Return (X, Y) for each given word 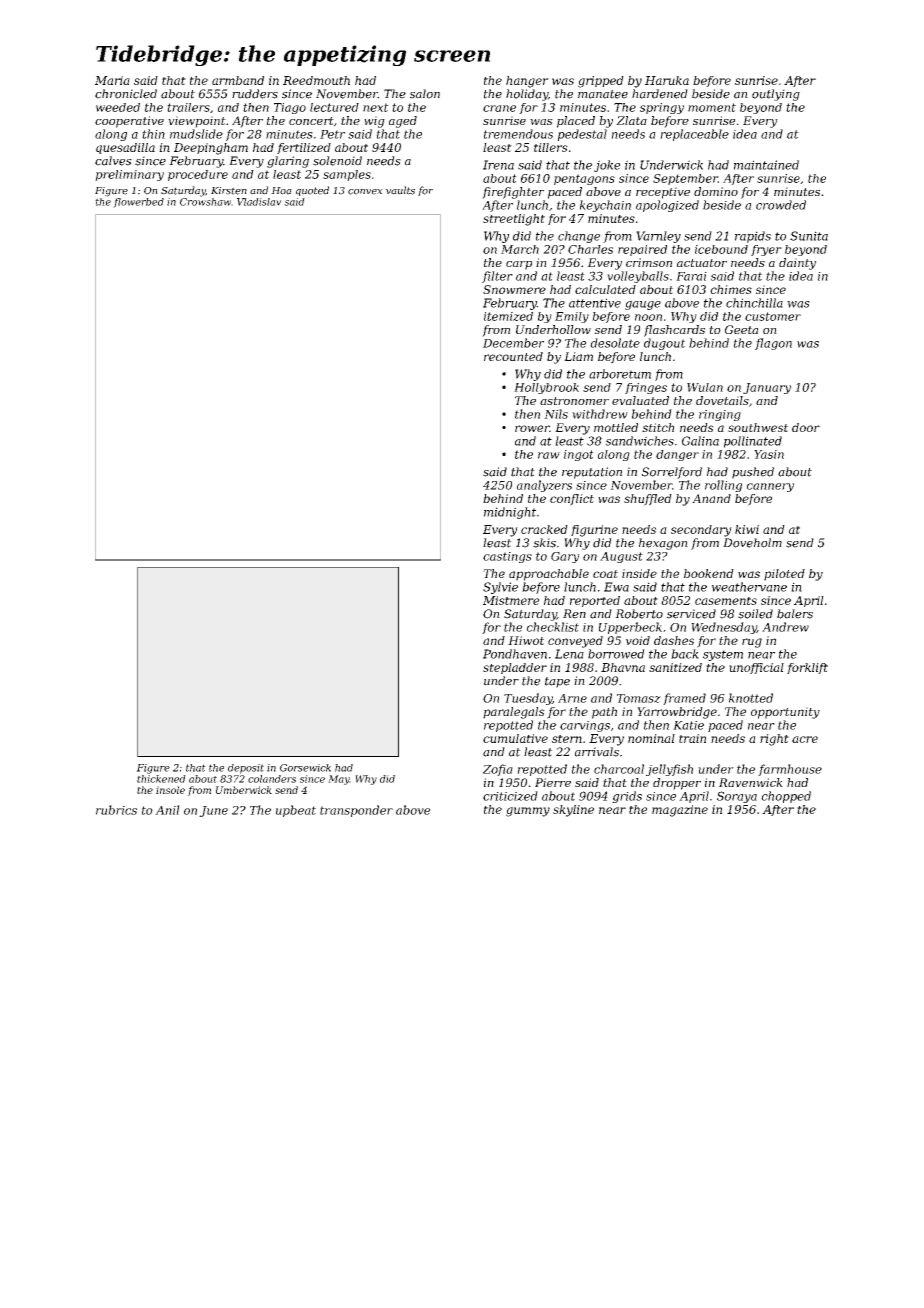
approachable (549, 575)
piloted (784, 575)
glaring (288, 162)
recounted (513, 356)
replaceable (694, 135)
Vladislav (259, 202)
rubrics (116, 810)
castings (507, 557)
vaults (400, 190)
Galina (700, 441)
